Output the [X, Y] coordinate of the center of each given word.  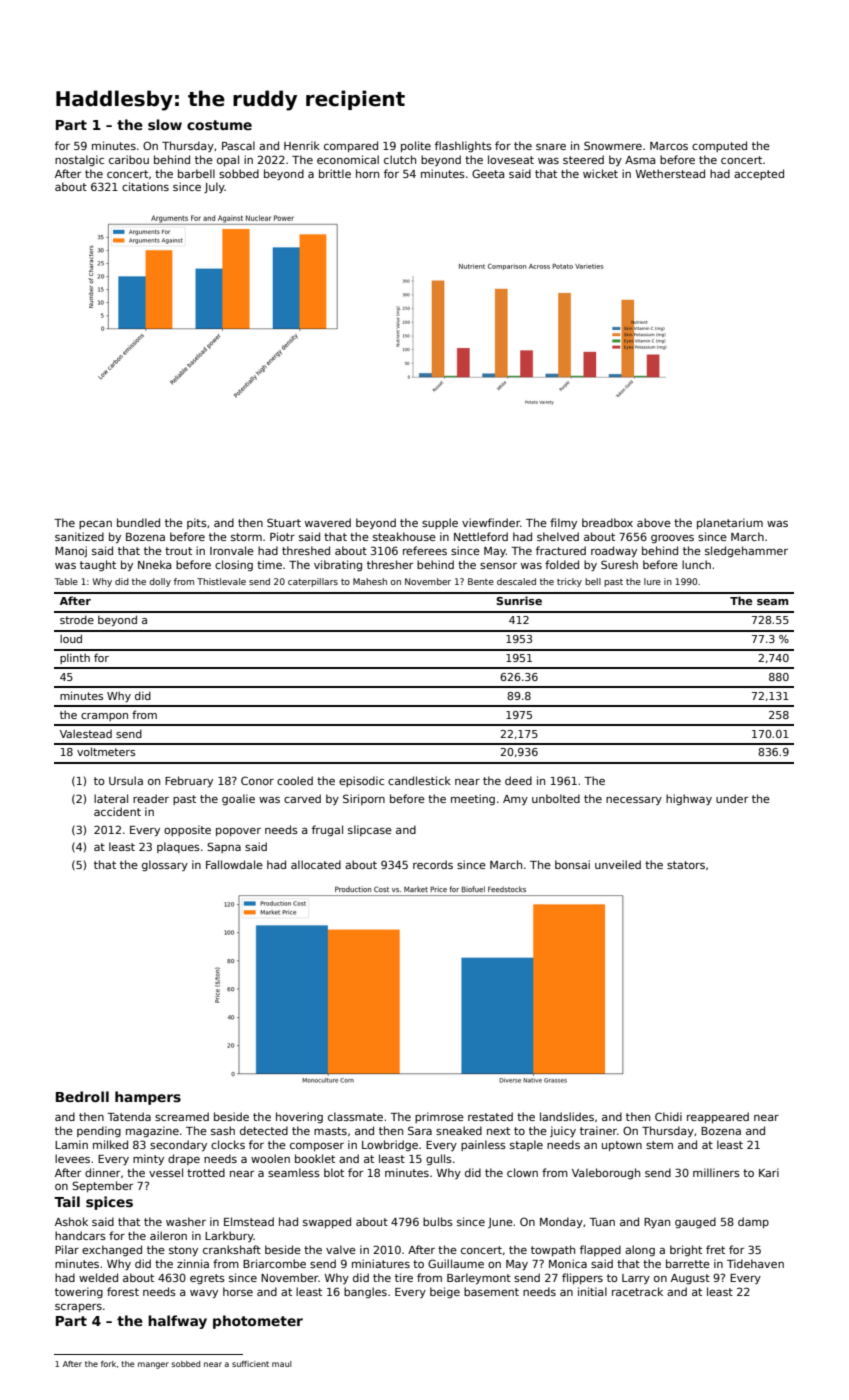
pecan [95, 525]
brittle [335, 173]
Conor [257, 780]
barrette [688, 1263]
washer [186, 1221]
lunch [696, 564]
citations [145, 186]
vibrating [338, 565]
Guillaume [456, 1263]
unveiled [618, 864]
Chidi [668, 1116]
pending [99, 1132]
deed [518, 780]
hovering [299, 1117]
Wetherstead [670, 173]
